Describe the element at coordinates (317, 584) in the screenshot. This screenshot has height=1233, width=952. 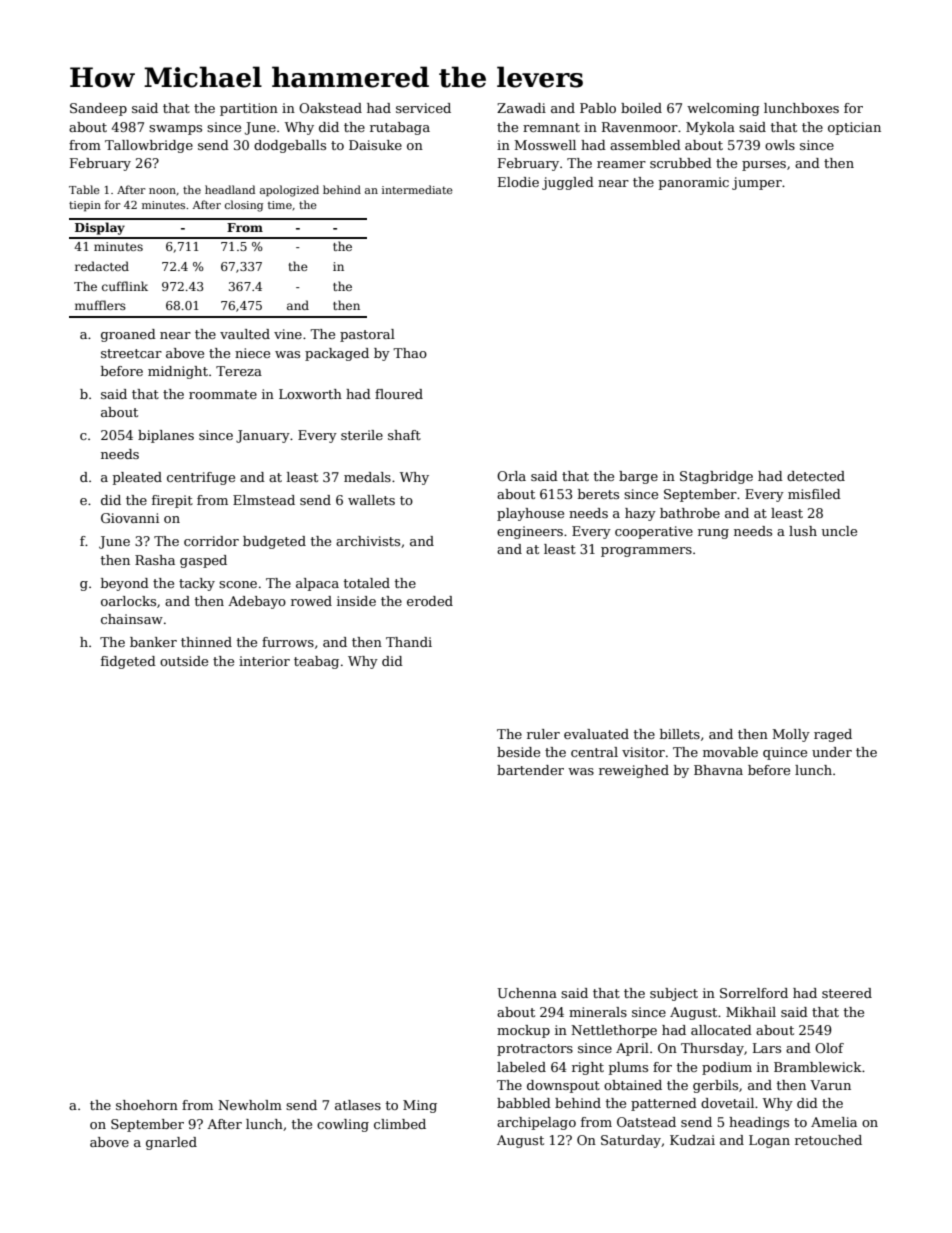
I see `alpaca` at that location.
